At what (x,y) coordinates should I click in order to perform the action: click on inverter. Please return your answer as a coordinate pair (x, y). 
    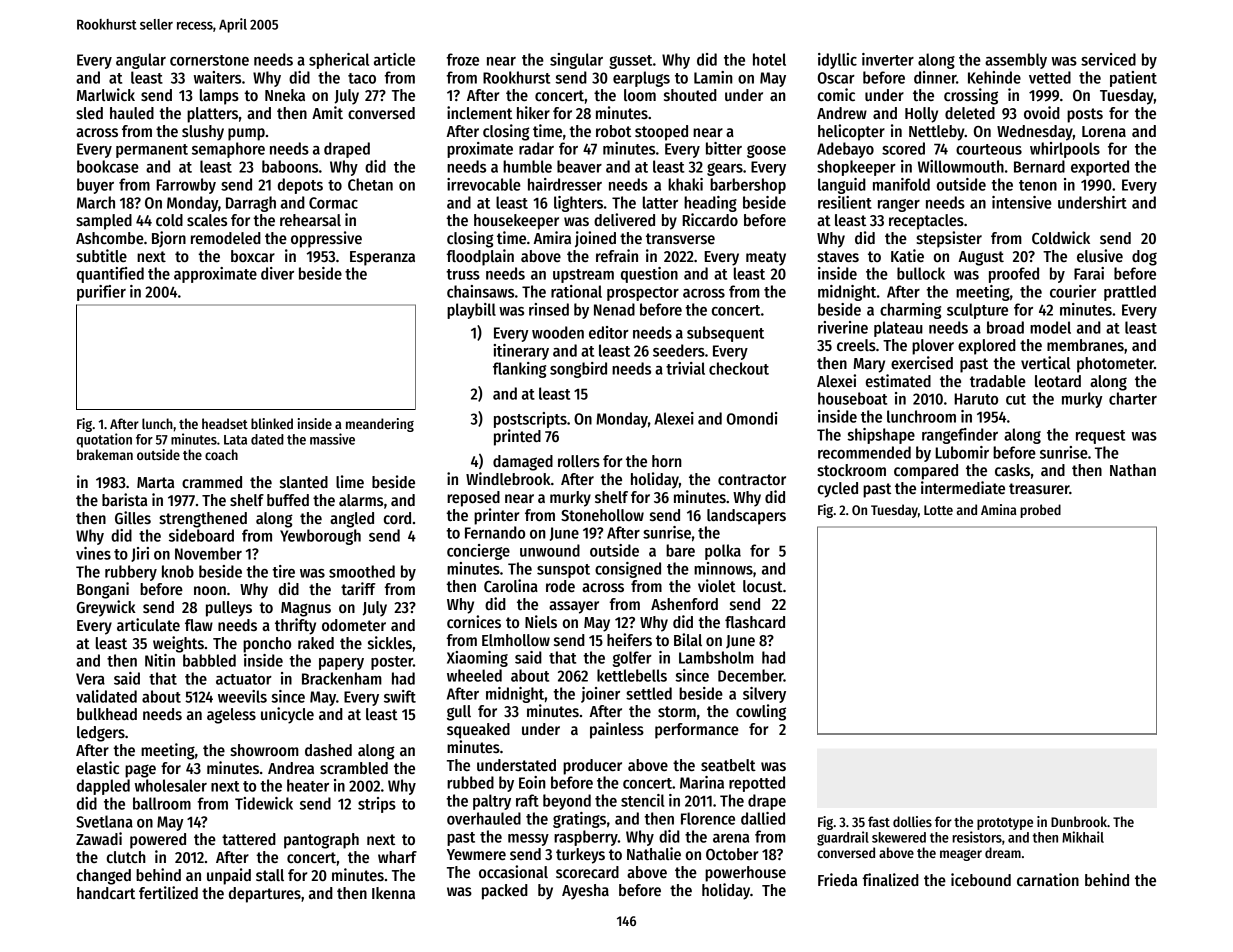
    Looking at the image, I should click on (888, 59).
